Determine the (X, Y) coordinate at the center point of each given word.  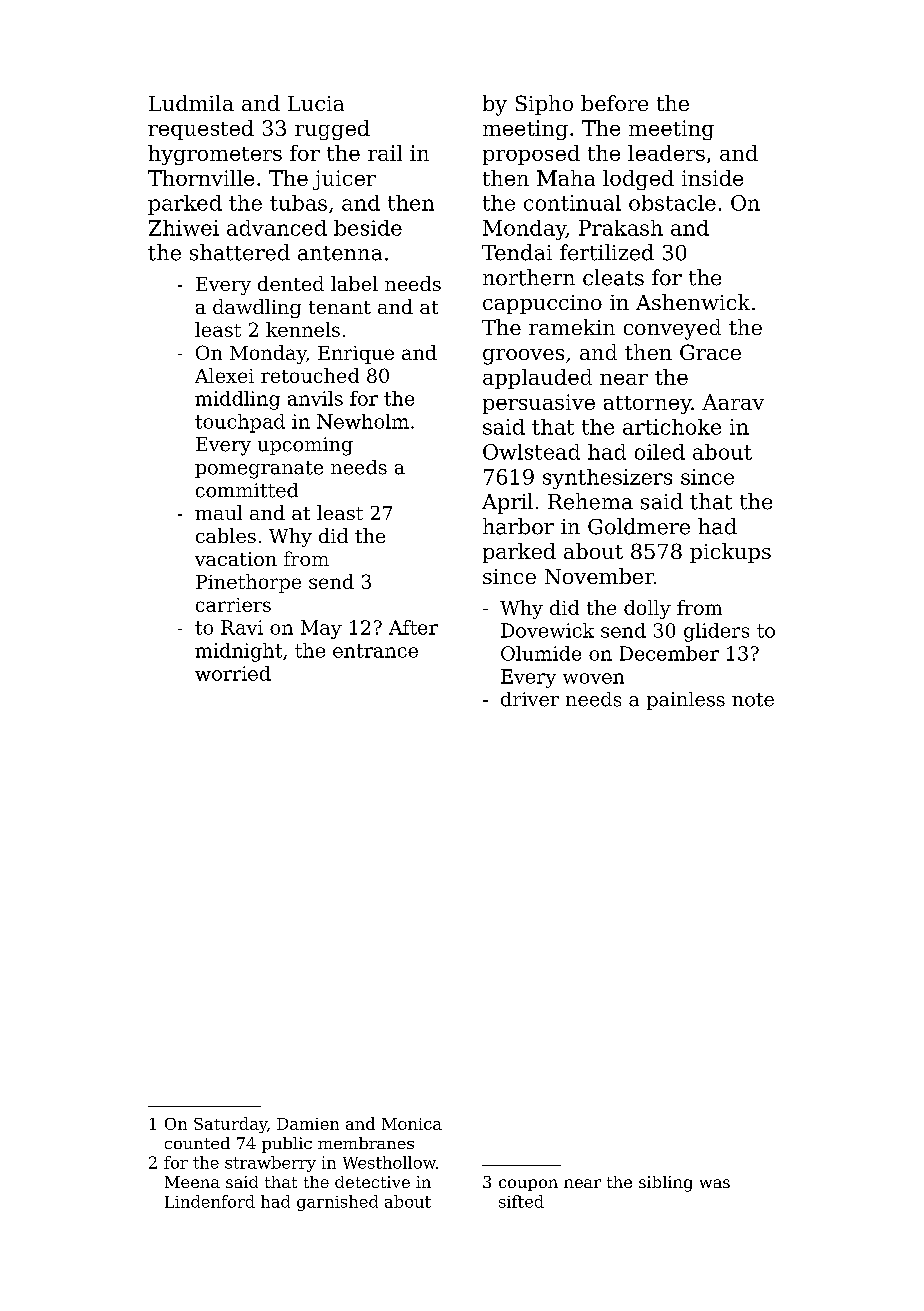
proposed (531, 155)
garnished (337, 1203)
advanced (277, 228)
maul (218, 512)
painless (686, 701)
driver (530, 699)
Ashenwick (693, 302)
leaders (666, 153)
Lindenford (210, 1201)
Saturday (230, 1125)
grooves (523, 357)
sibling (665, 1184)
